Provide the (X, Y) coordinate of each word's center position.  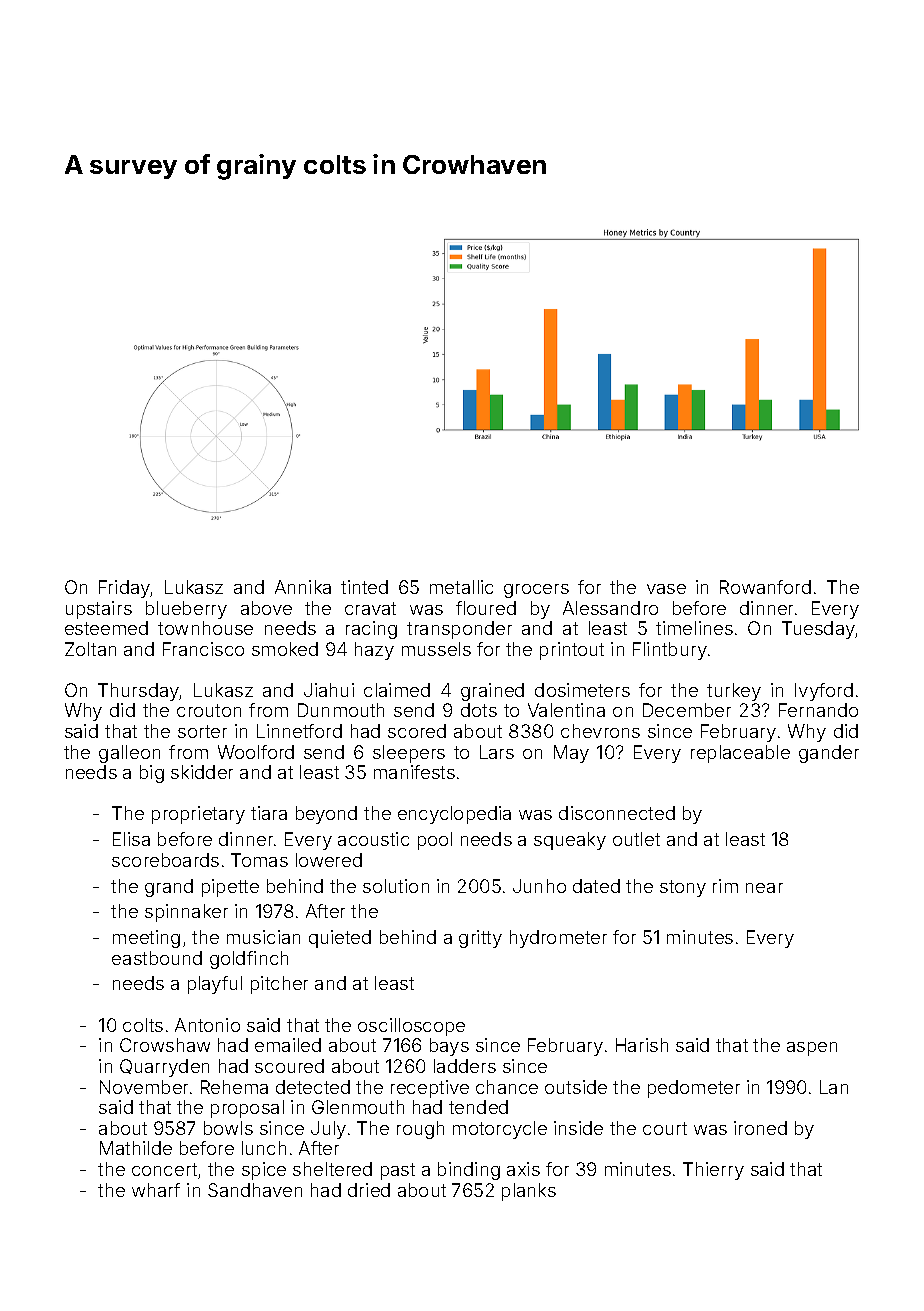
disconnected (617, 813)
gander (829, 754)
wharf (156, 1190)
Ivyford (824, 692)
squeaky (570, 841)
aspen (812, 1049)
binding (469, 1171)
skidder (202, 772)
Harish (642, 1045)
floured (486, 608)
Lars (497, 752)
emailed (288, 1045)
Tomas (259, 860)
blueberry (186, 610)
